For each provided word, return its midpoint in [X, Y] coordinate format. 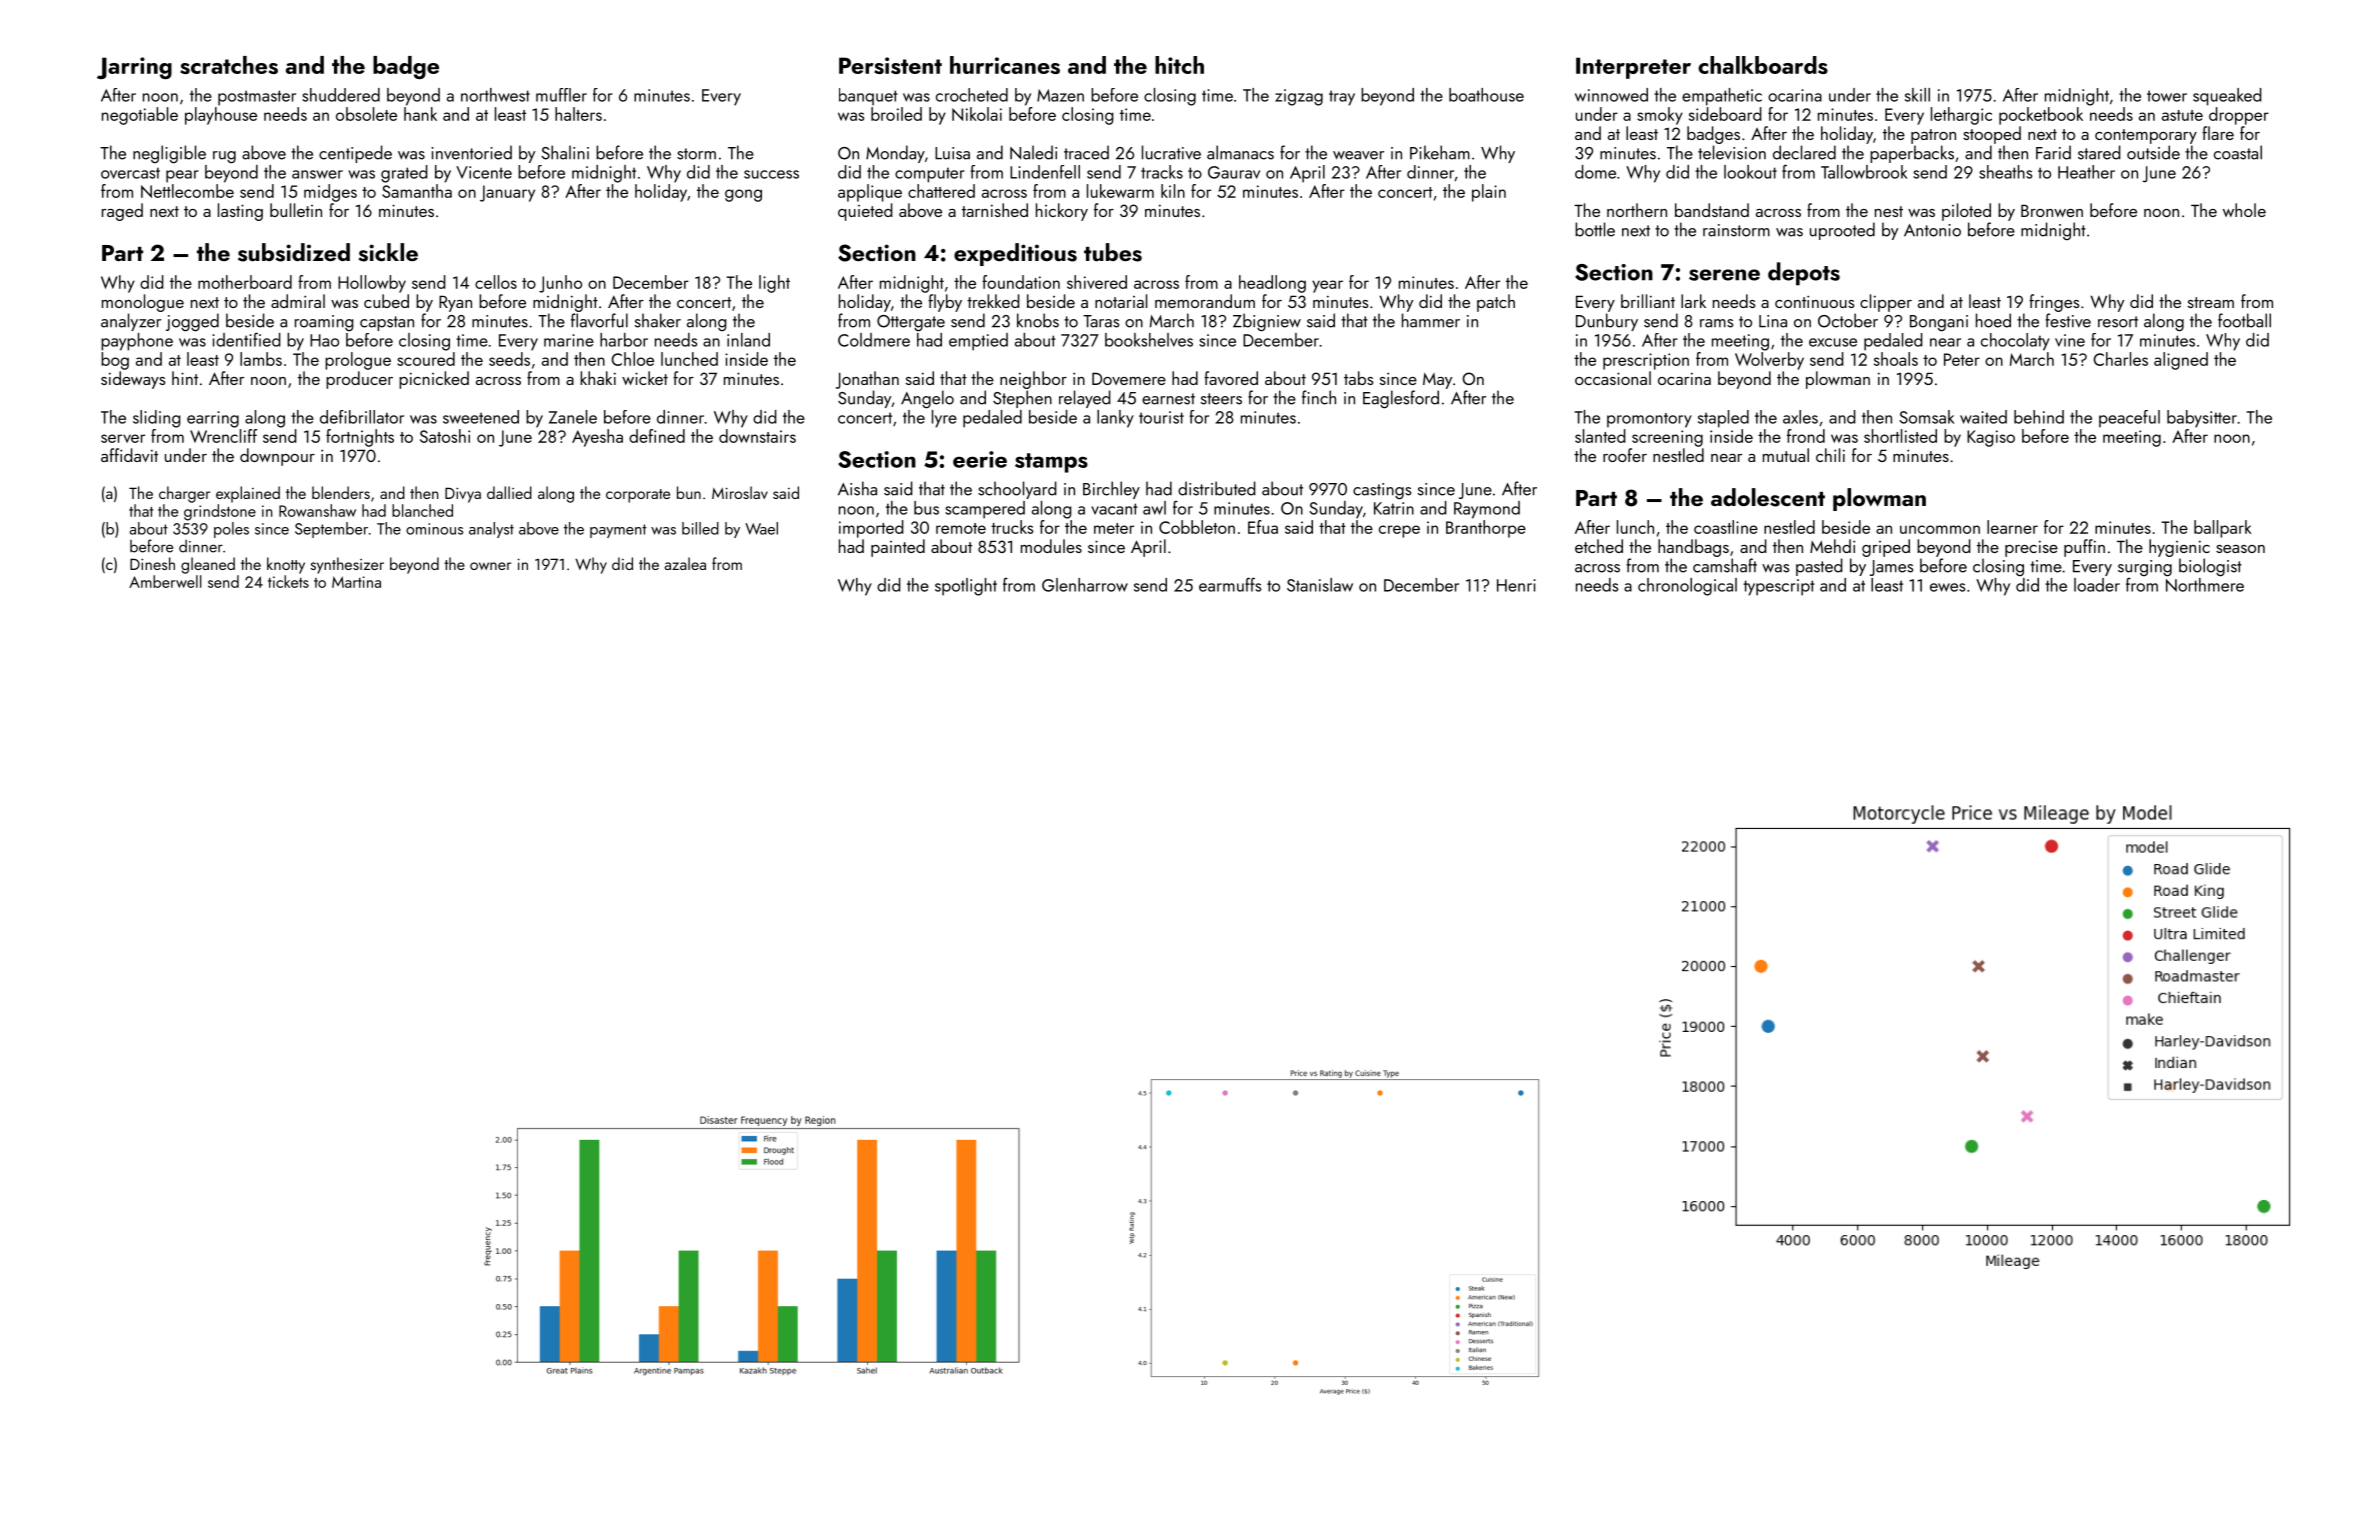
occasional [1613, 378]
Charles [2120, 359]
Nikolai [977, 114]
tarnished [995, 210]
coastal [2238, 152]
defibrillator [362, 417]
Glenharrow [1085, 585]
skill [1917, 95]
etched [1599, 546]
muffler [561, 95]
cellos [496, 282]
